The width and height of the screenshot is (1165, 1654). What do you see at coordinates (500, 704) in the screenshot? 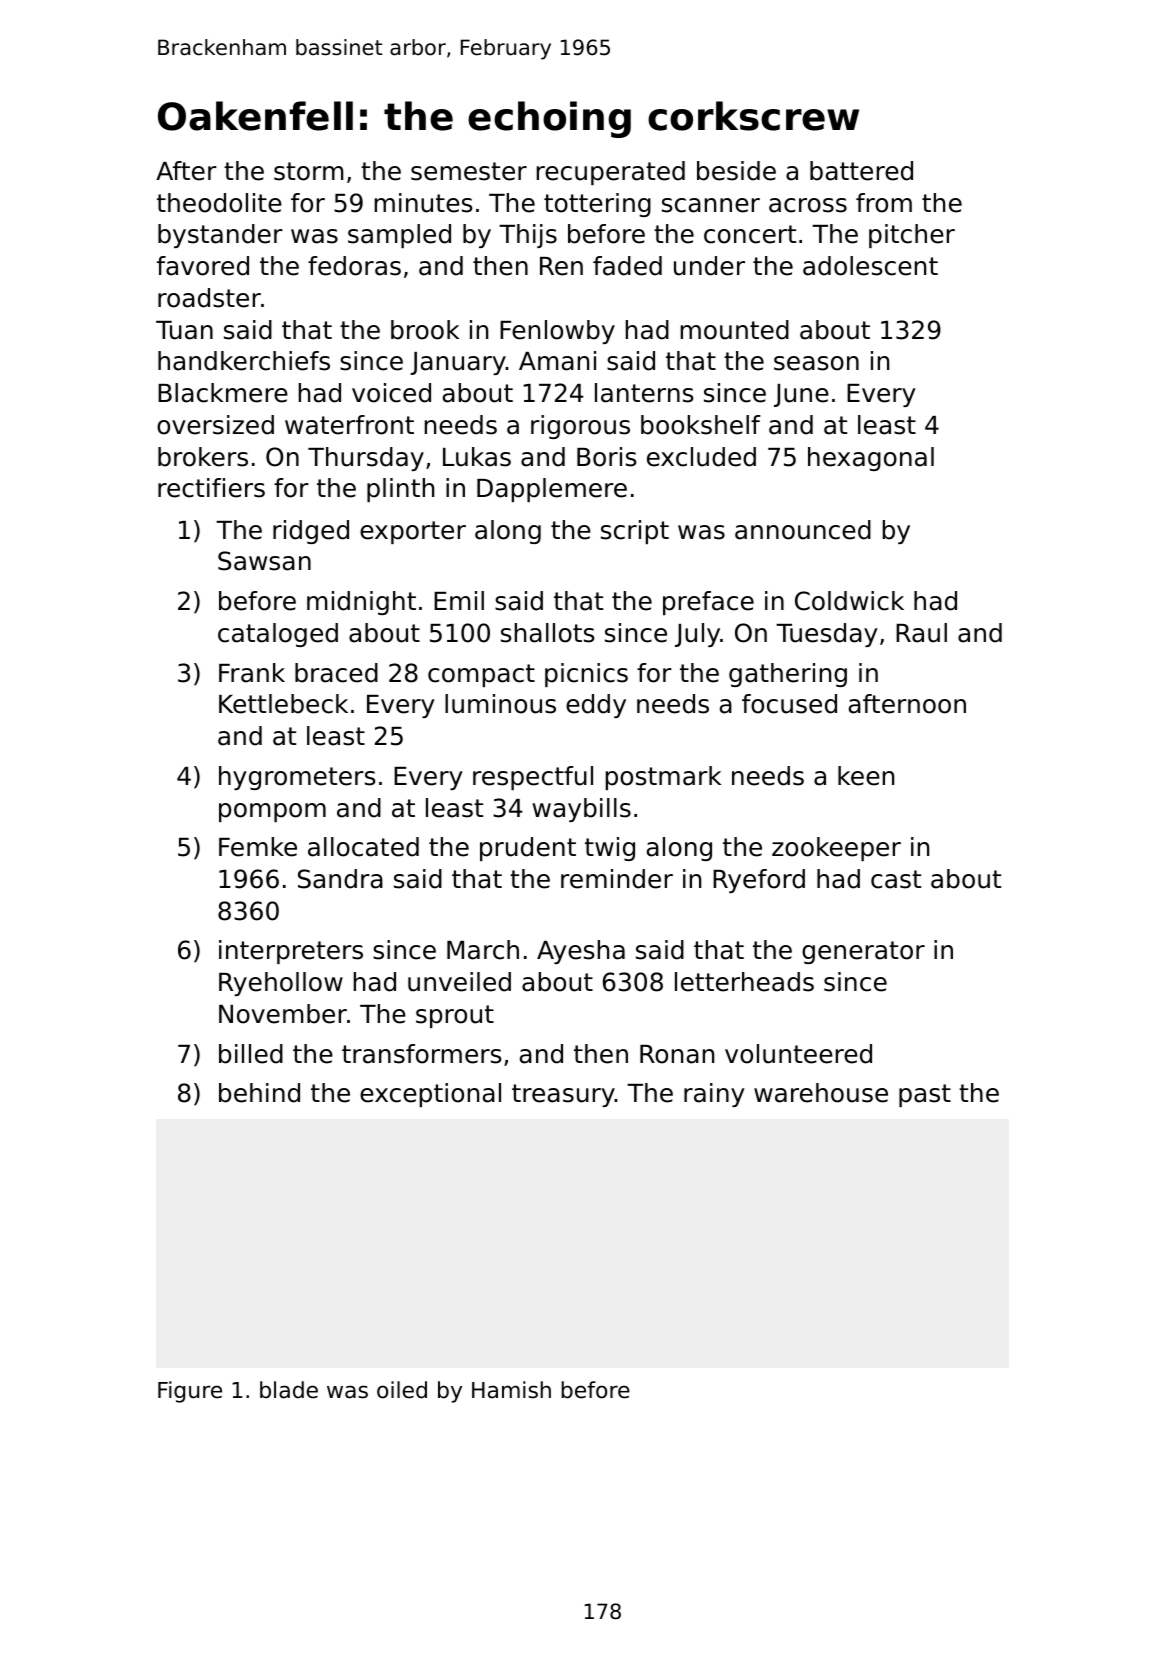
I see `luminous` at bounding box center [500, 704].
